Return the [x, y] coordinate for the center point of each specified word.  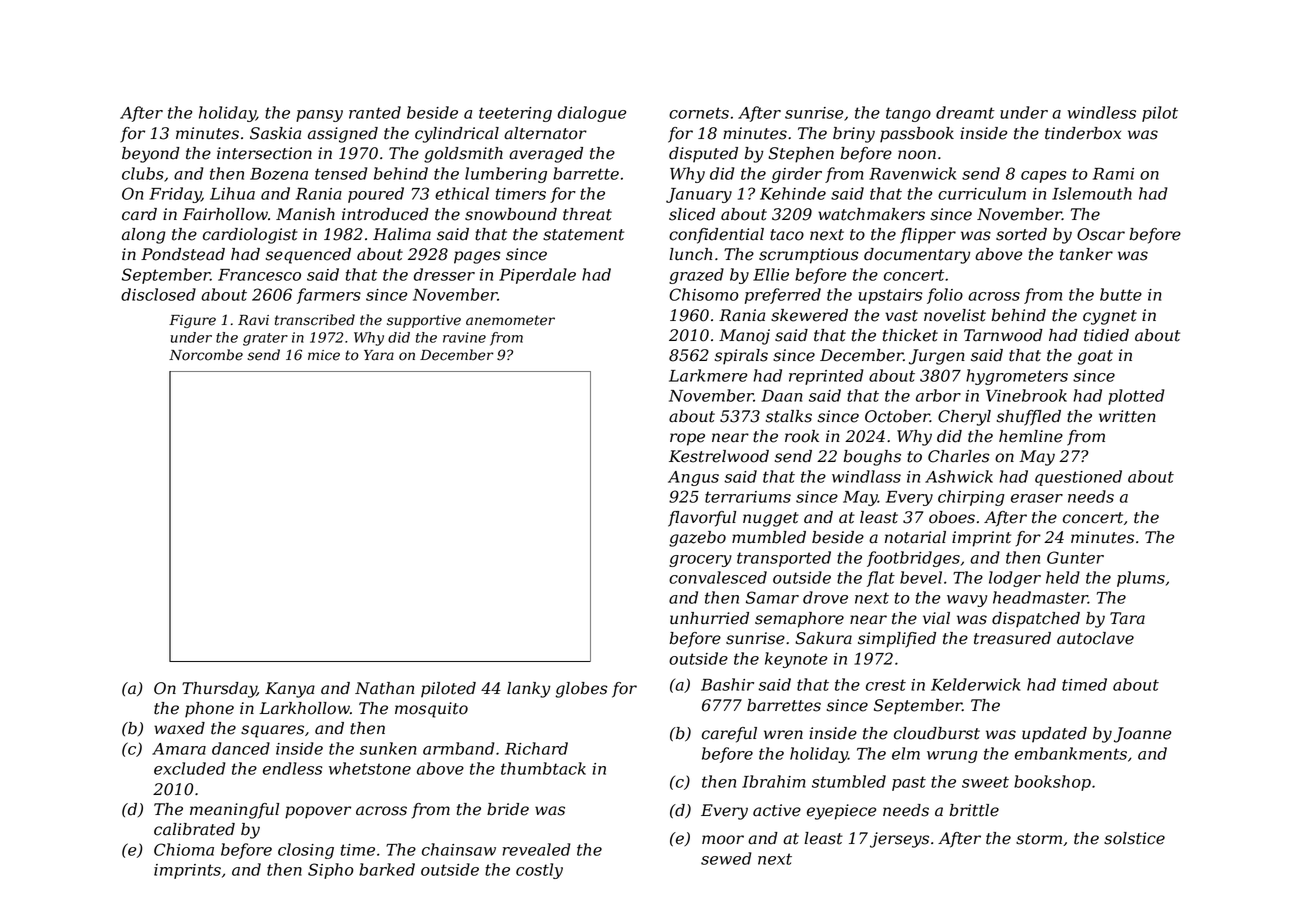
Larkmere [708, 375]
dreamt [965, 112]
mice [324, 355]
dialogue [592, 114]
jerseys [899, 840]
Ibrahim [773, 781]
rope [687, 439]
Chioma [184, 849]
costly [539, 871]
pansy [319, 116]
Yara [379, 355]
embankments [1071, 753]
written [1127, 416]
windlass [866, 476]
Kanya [290, 690]
